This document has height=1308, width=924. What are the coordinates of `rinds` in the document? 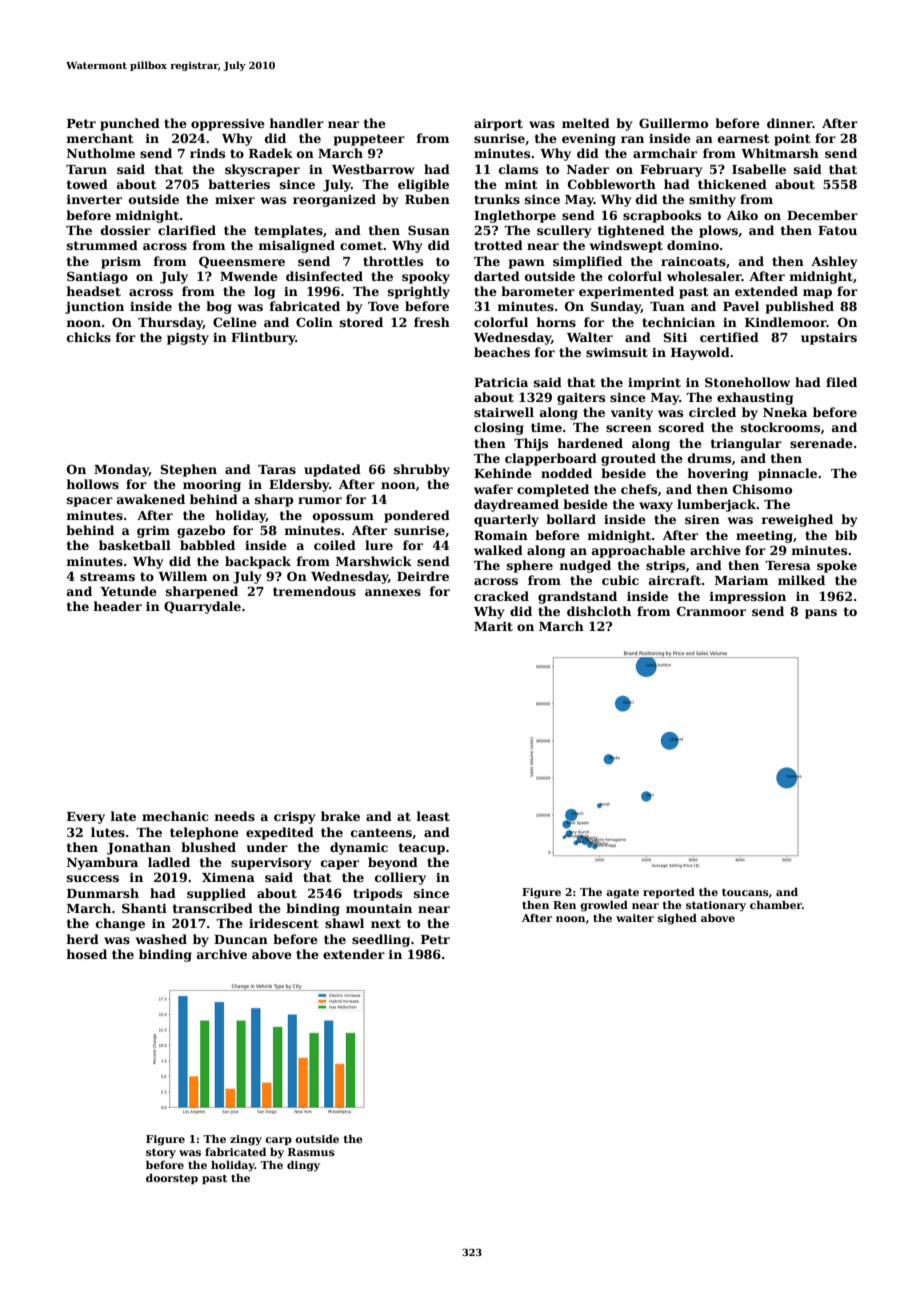 It's located at (207, 153).
